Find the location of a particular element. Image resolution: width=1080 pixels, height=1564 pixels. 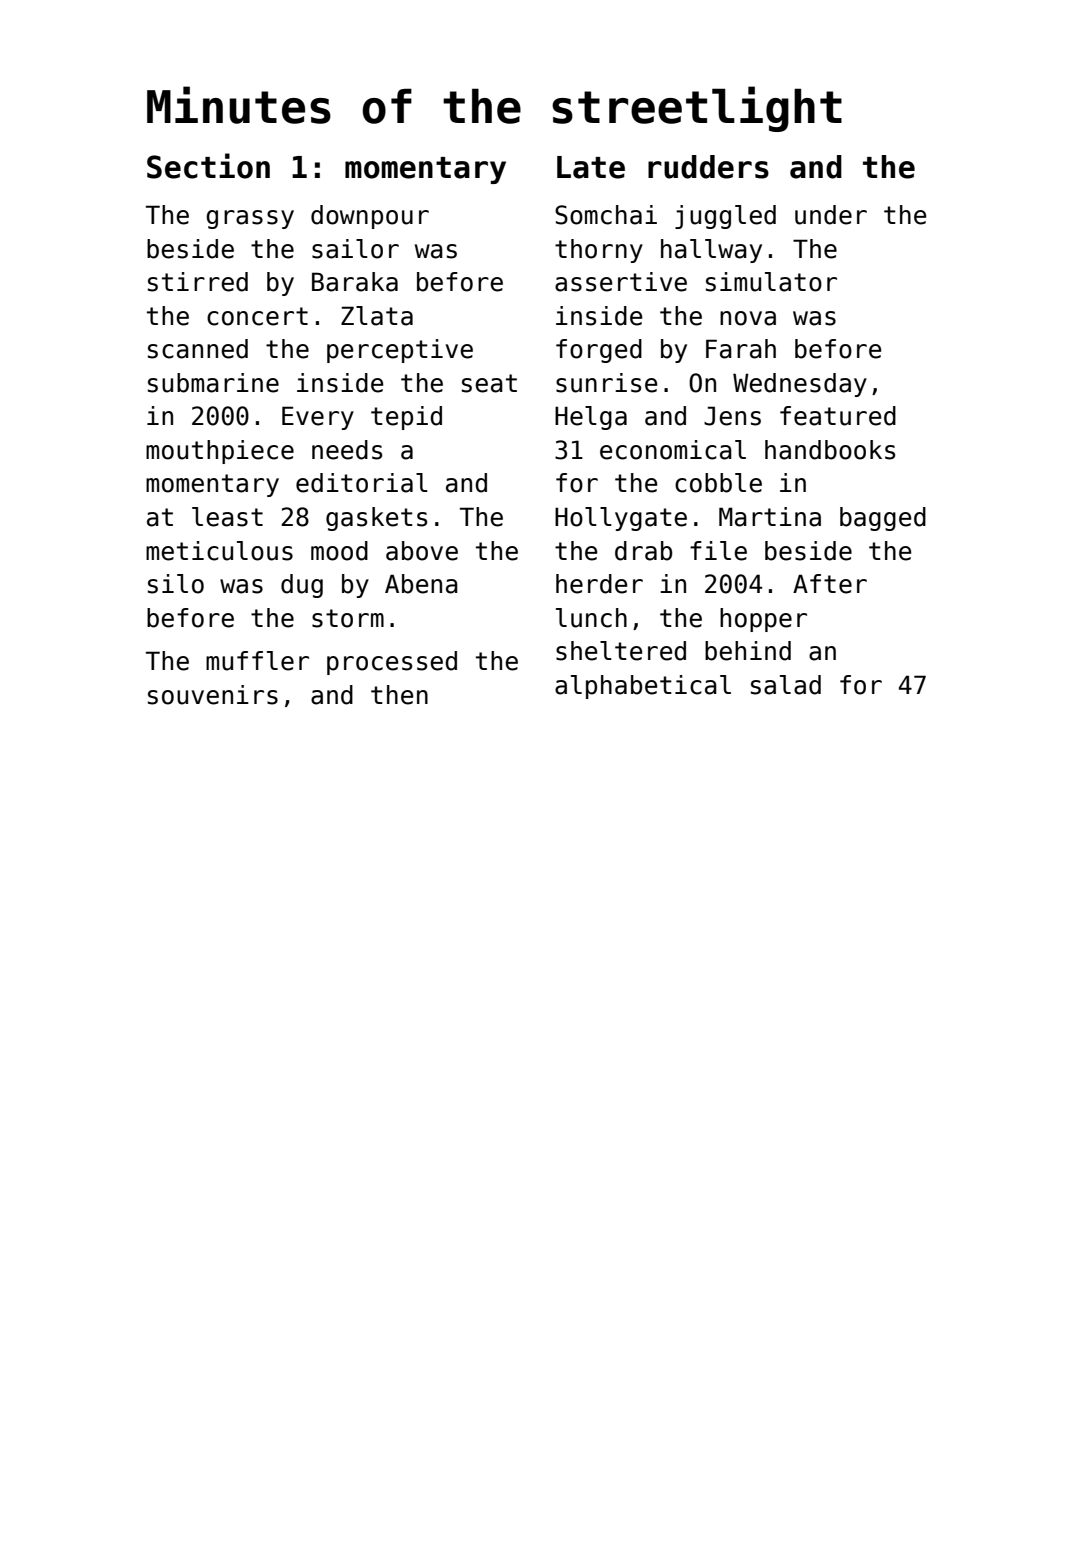

Baraka is located at coordinates (355, 282).
